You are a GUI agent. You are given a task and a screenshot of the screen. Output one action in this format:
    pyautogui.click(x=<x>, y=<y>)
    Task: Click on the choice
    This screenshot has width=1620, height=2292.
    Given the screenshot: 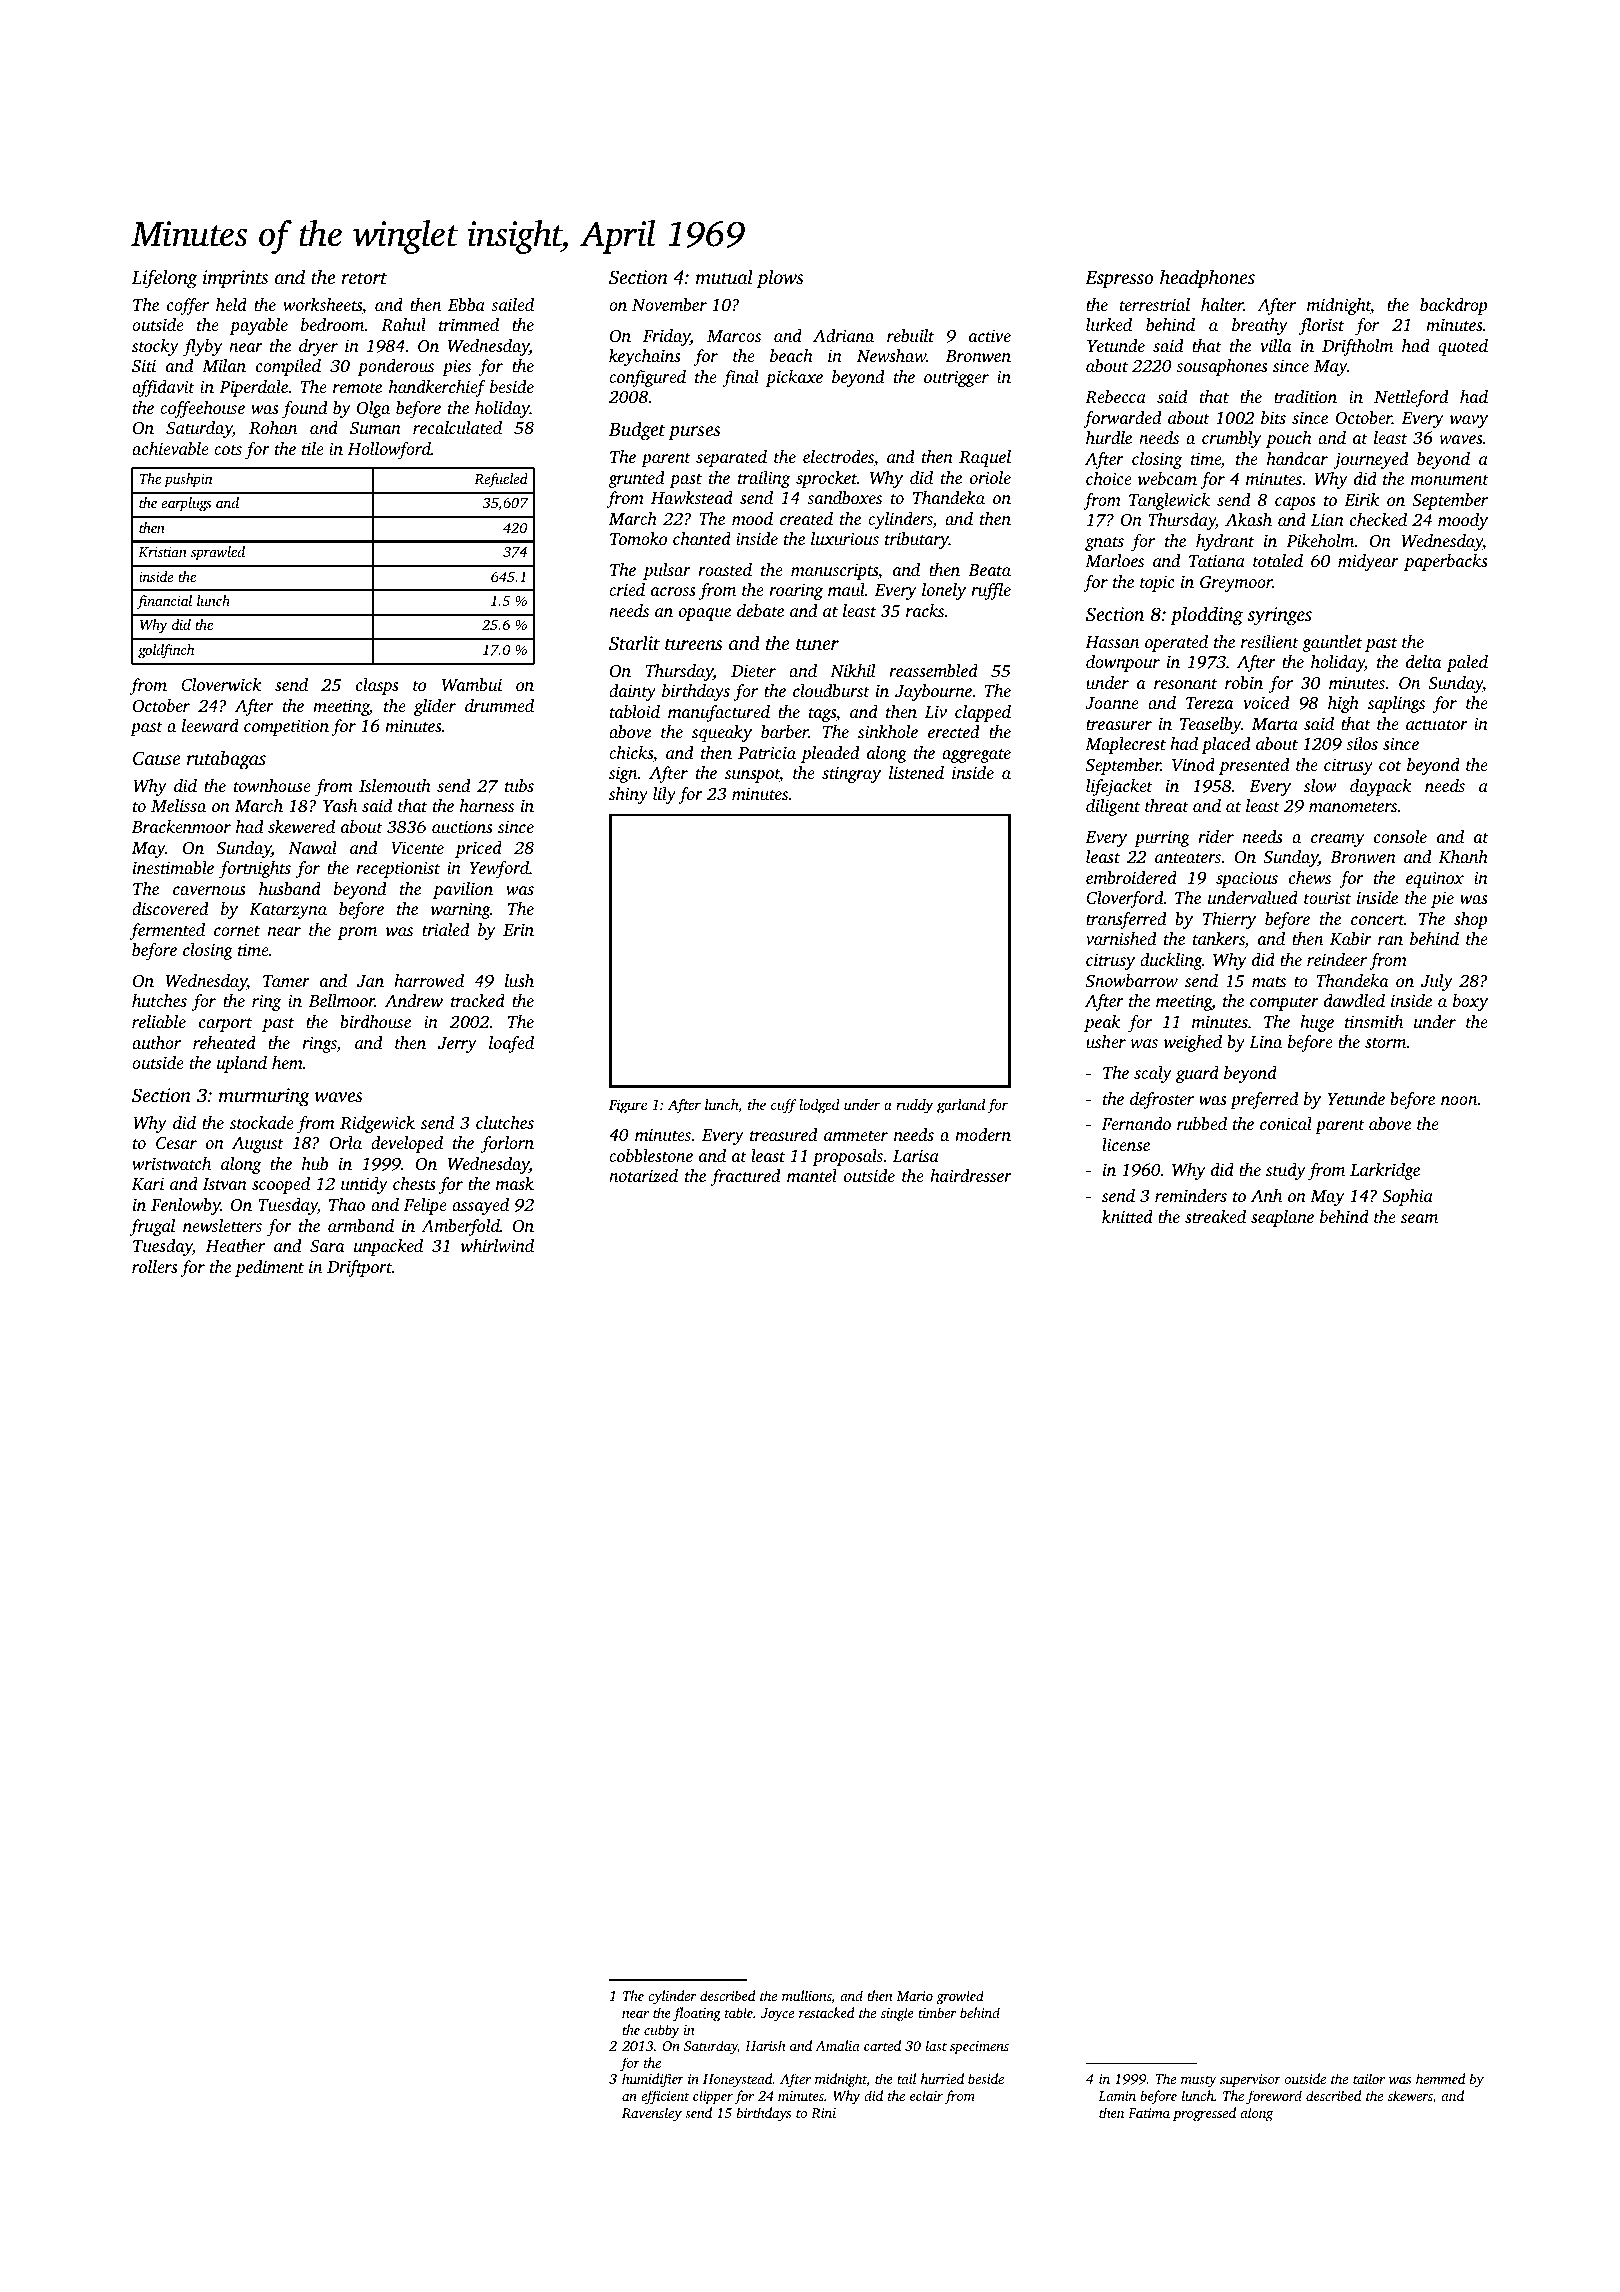 What is the action you would take?
    pyautogui.click(x=1109, y=478)
